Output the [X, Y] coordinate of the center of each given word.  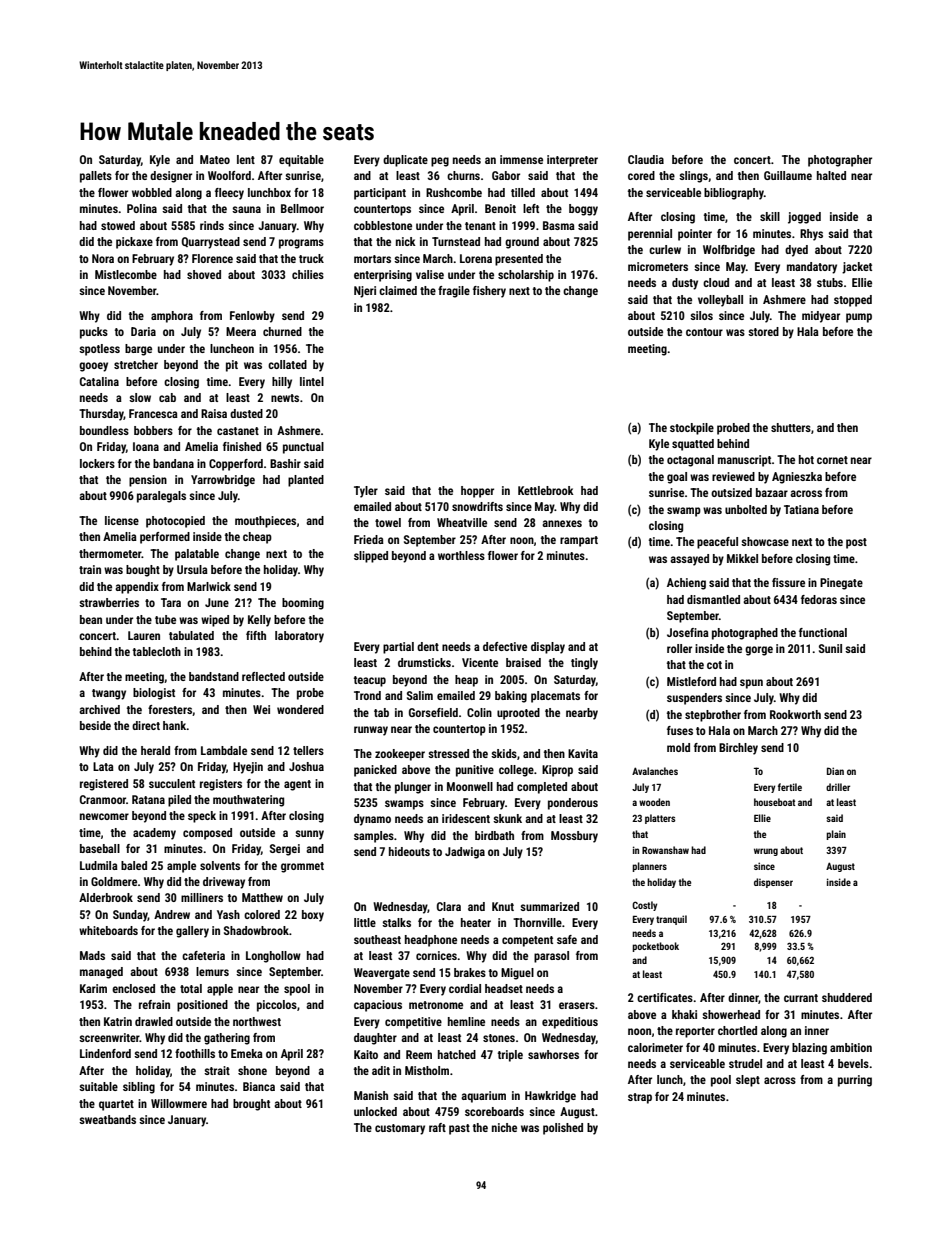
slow [140, 397]
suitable [98, 1086]
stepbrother [713, 716]
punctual [303, 448]
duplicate [405, 161]
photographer [840, 161]
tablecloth [157, 651]
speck [202, 817]
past [459, 1129]
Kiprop [557, 771]
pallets [96, 177]
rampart [579, 541]
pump [859, 318]
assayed [689, 560]
